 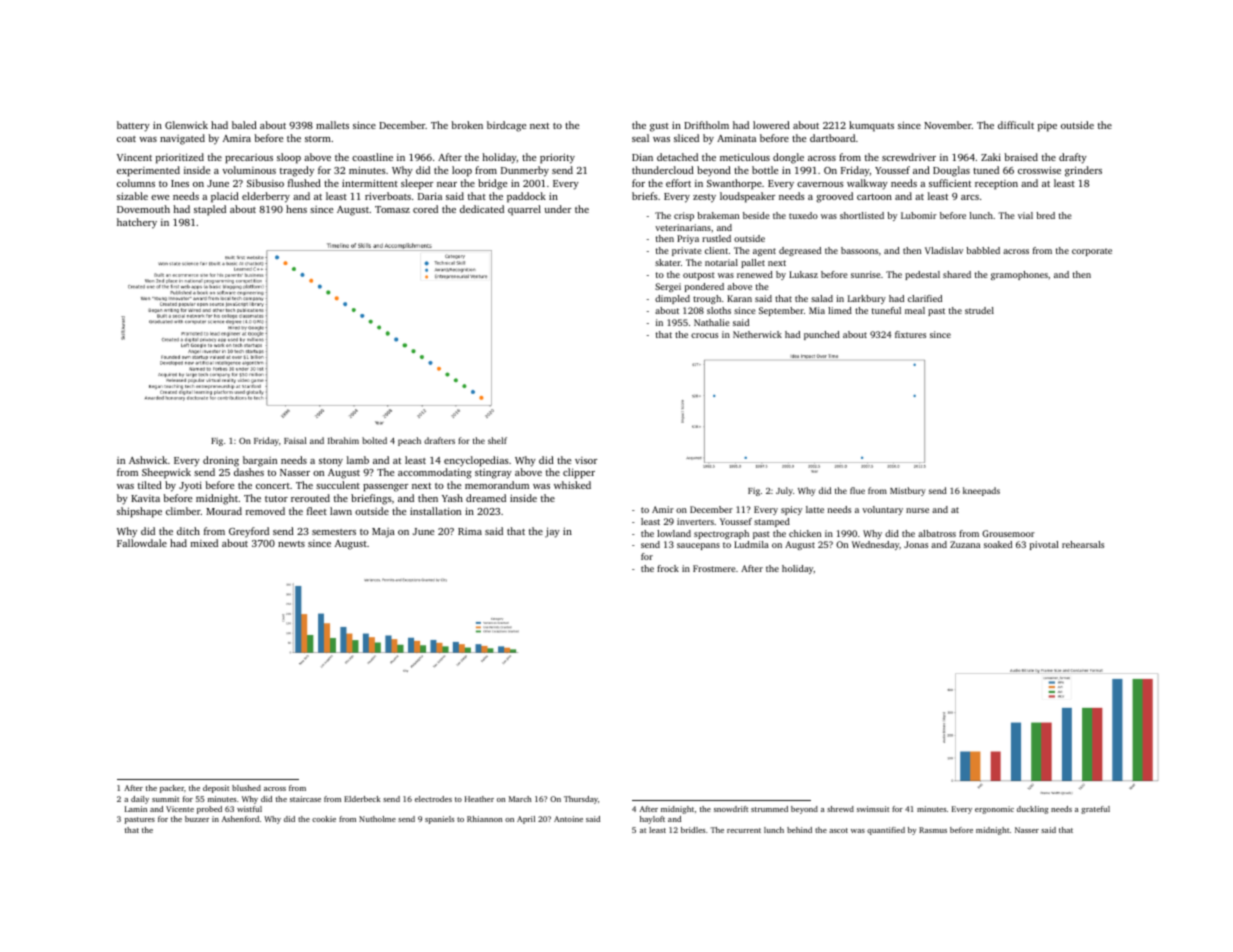 I want to click on ergonomic, so click(x=994, y=810).
